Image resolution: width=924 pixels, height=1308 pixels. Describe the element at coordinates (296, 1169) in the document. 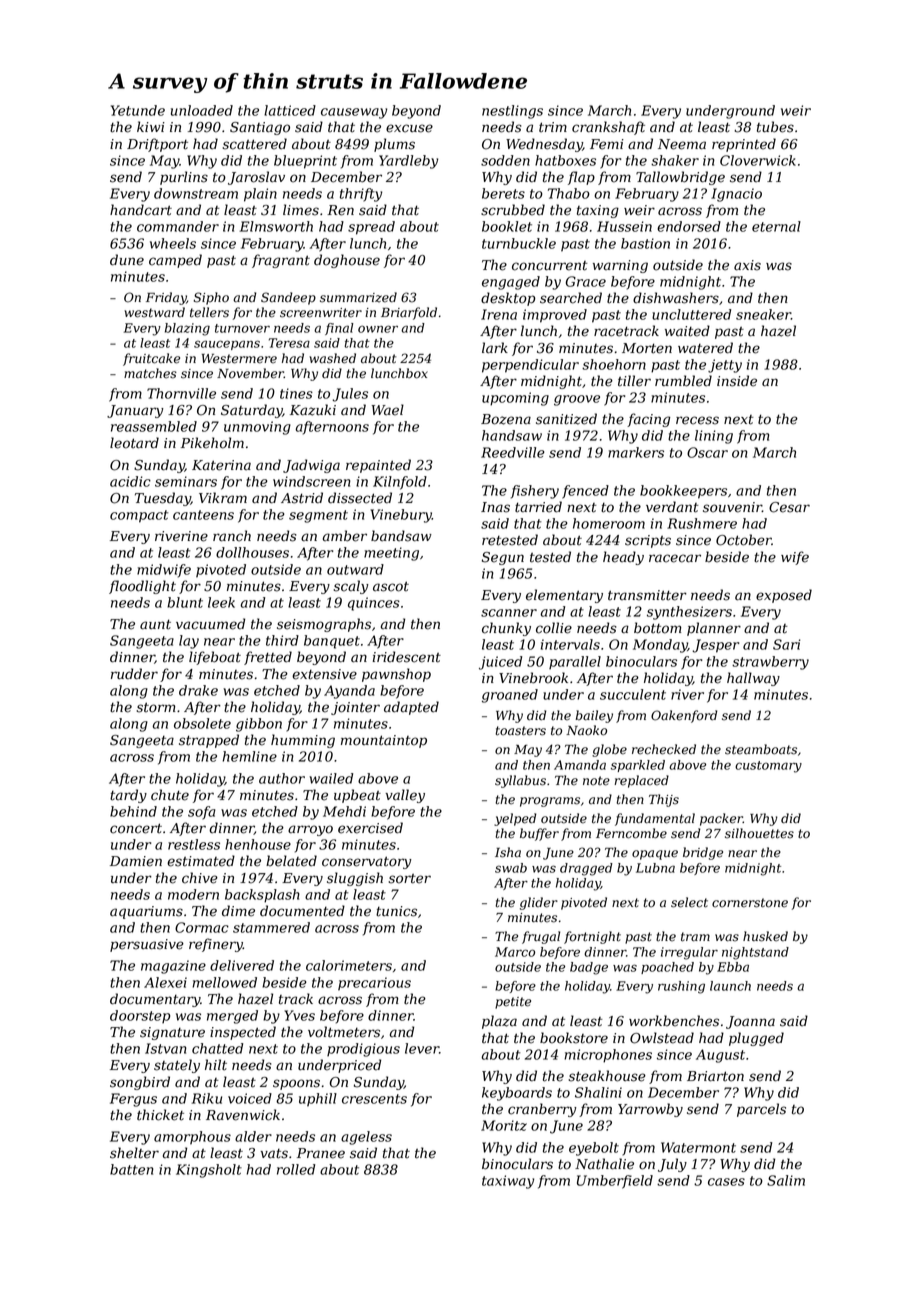

I see `rolled` at that location.
